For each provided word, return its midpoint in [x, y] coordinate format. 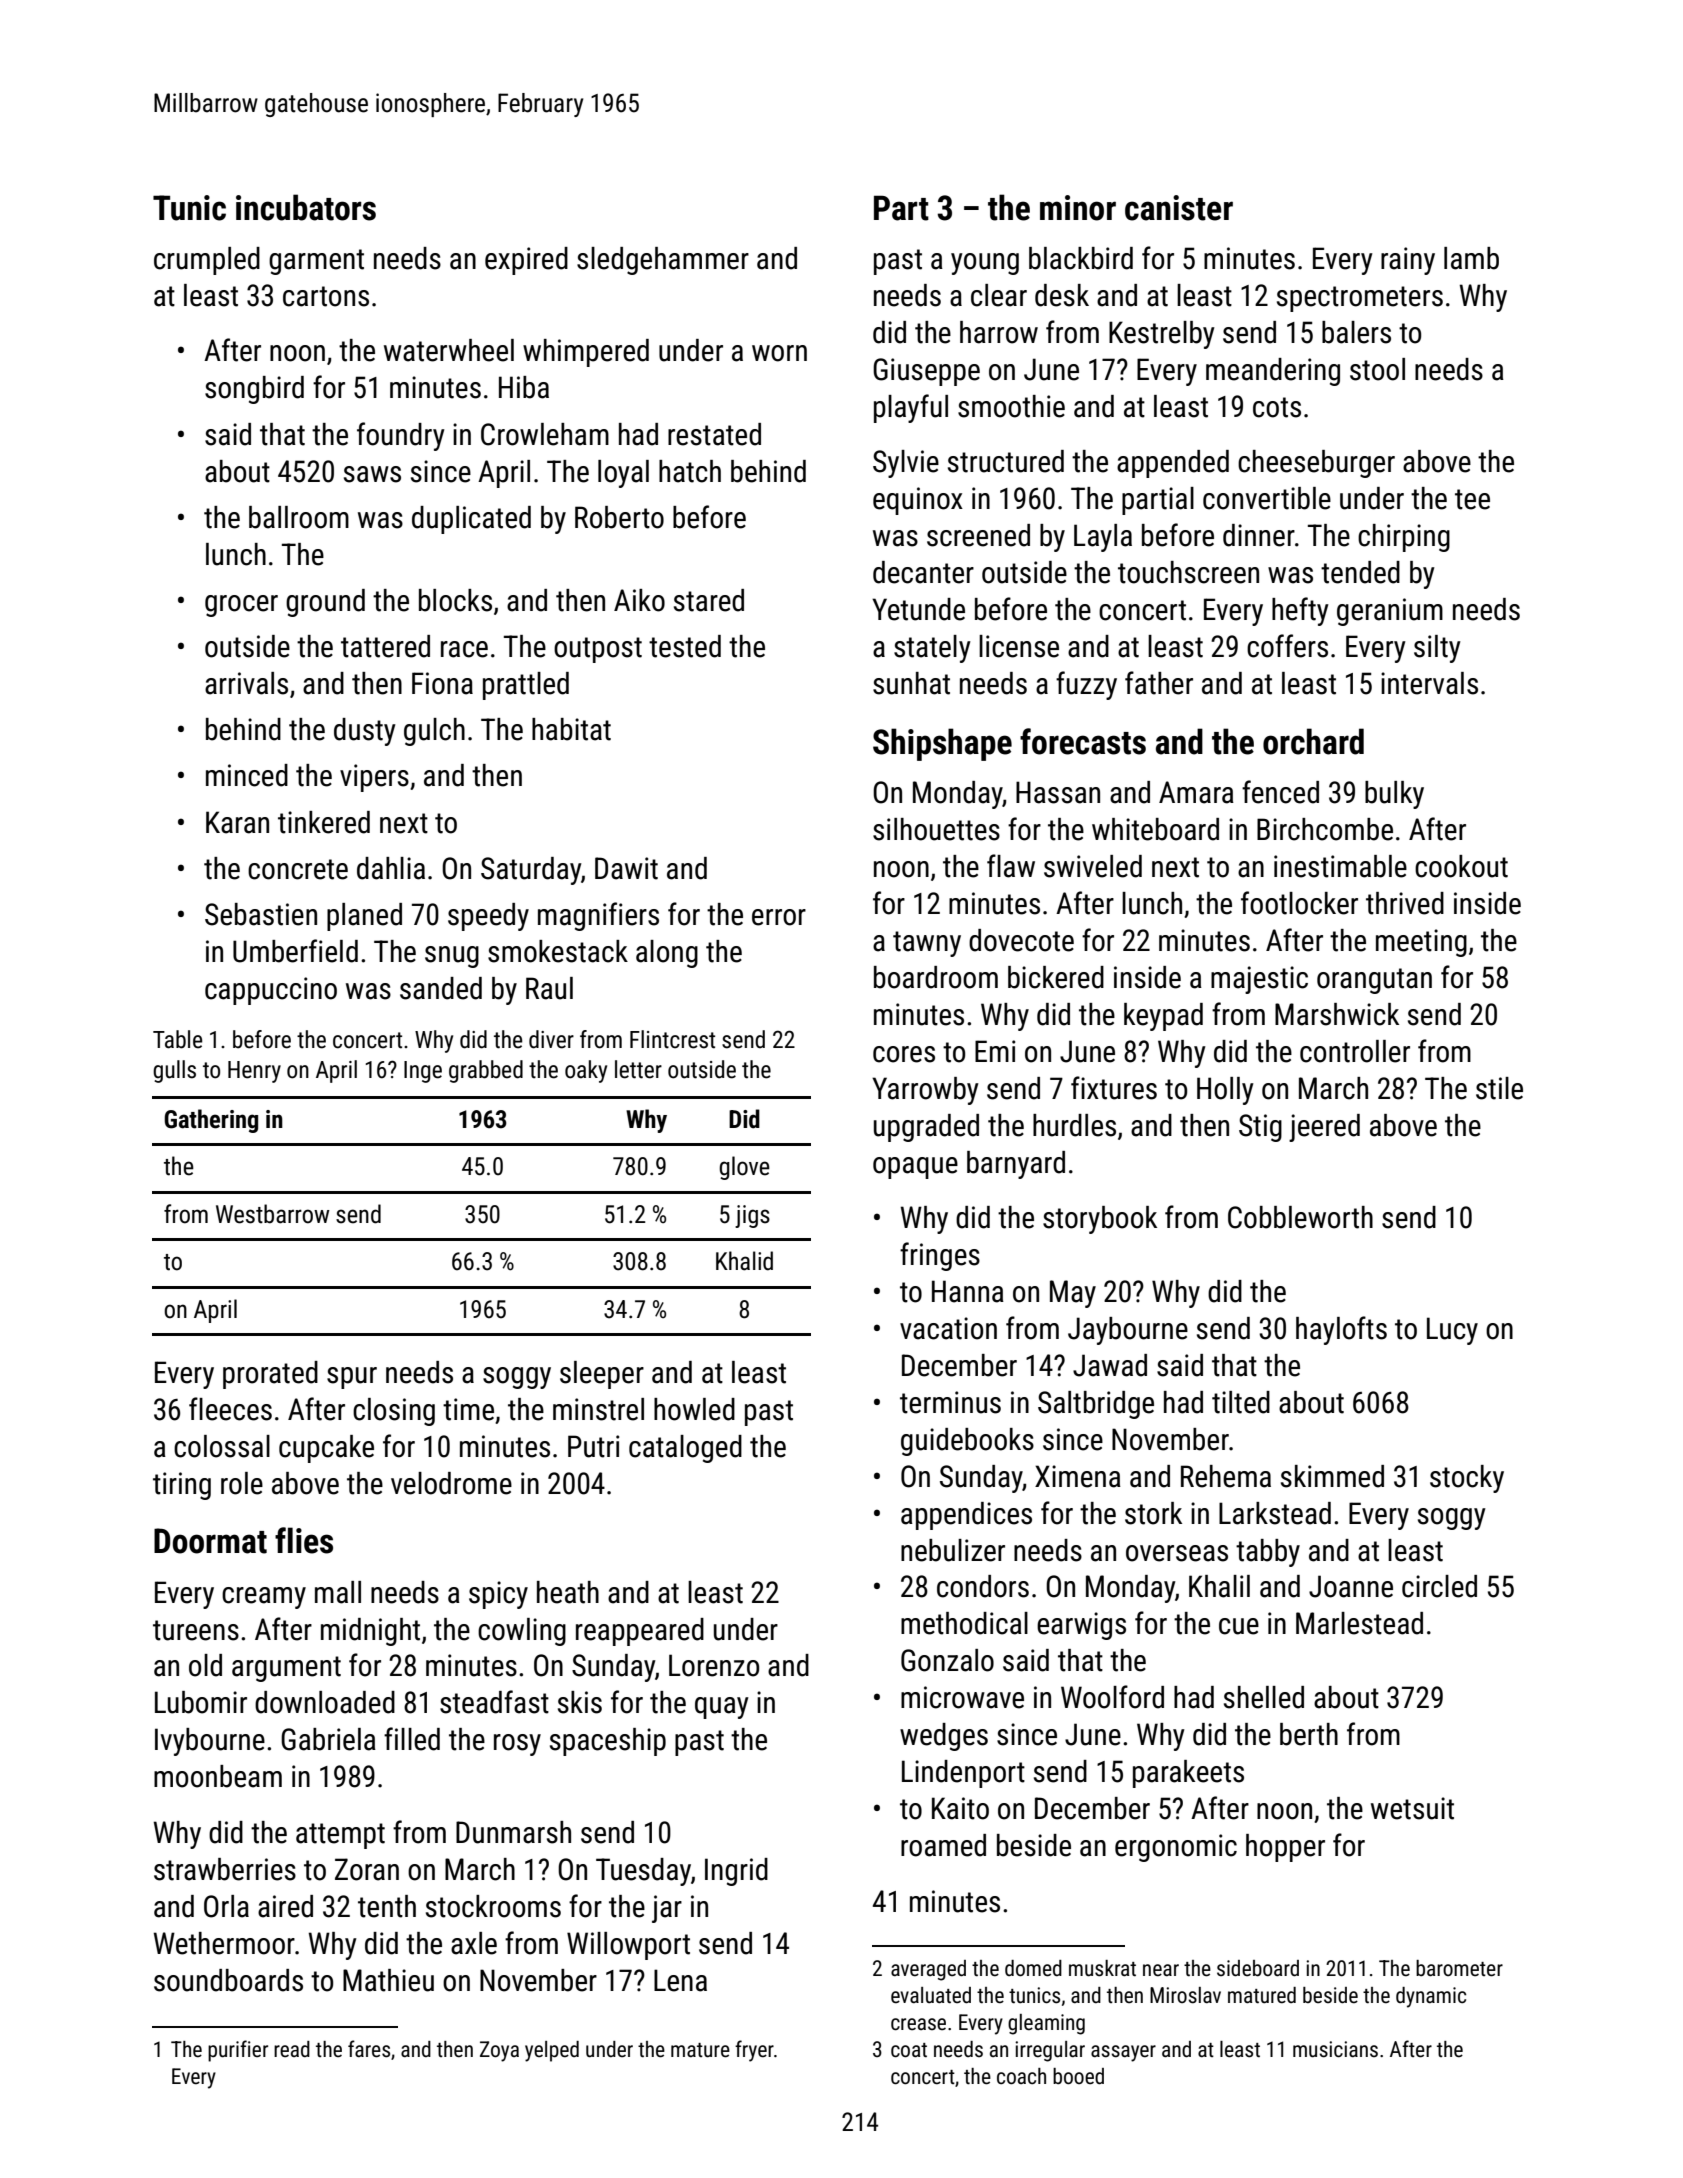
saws [372, 474]
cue [1239, 1626]
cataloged [685, 1449]
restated [714, 434]
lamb [1471, 258]
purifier [238, 2051]
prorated [270, 1375]
